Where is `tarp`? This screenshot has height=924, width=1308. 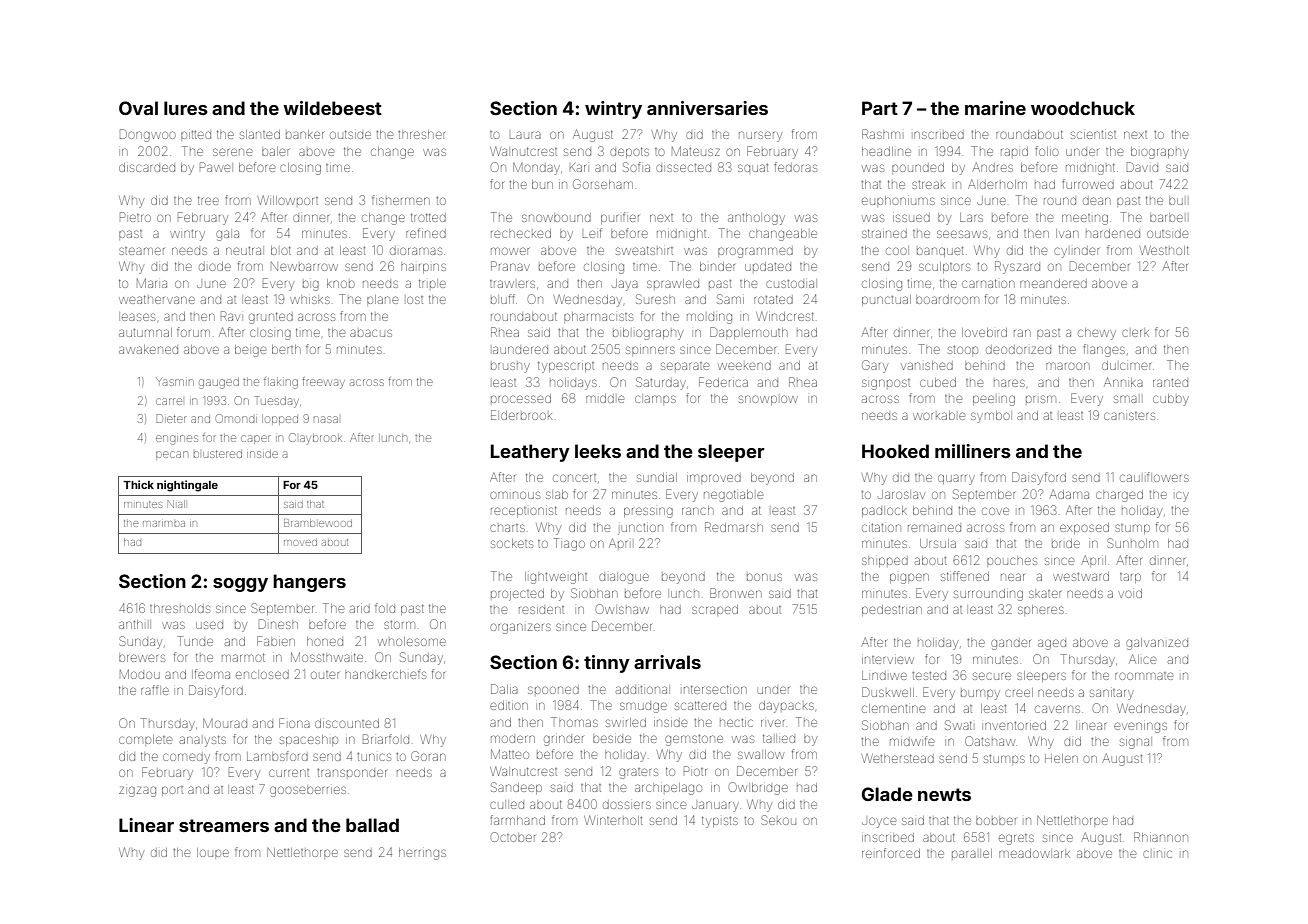
tarp is located at coordinates (1130, 578).
